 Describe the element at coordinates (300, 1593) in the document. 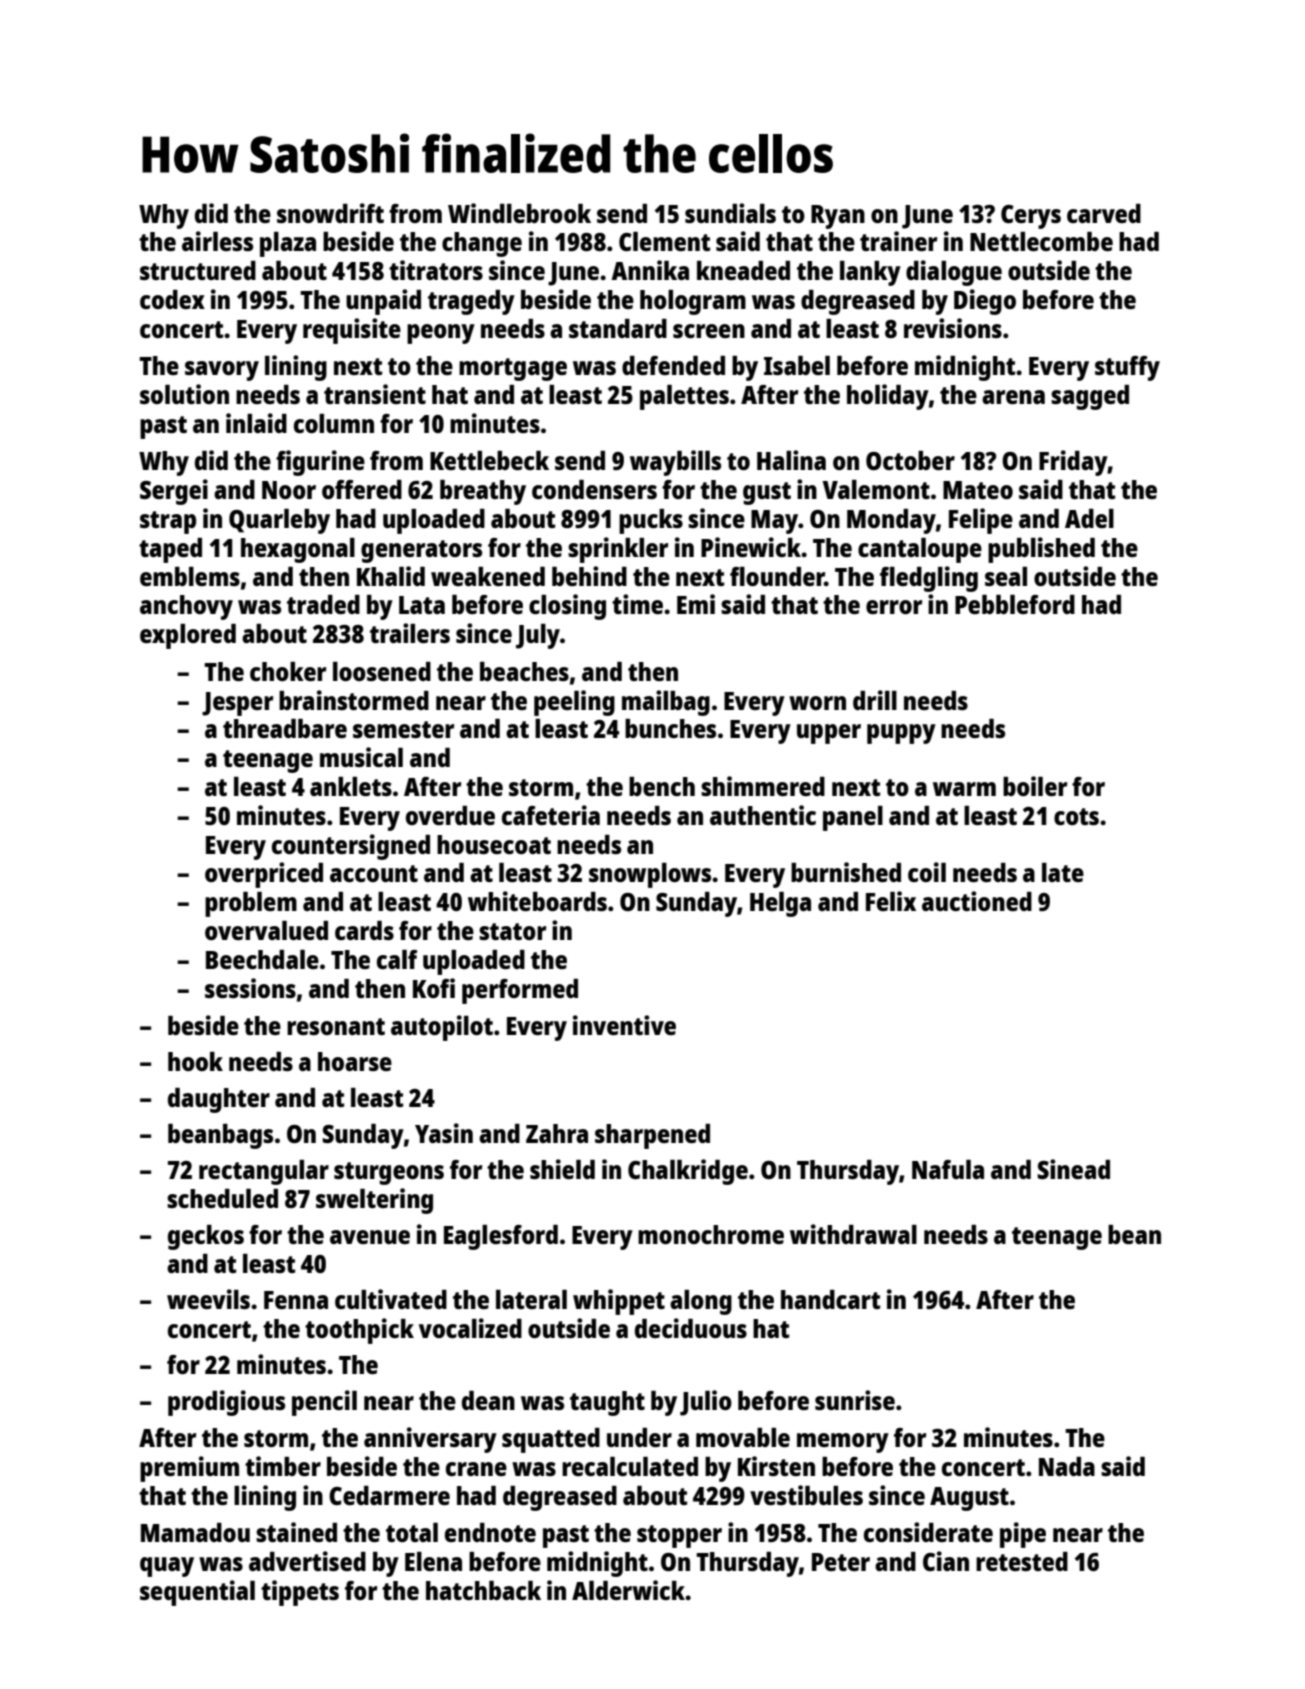

I see `tippets` at that location.
